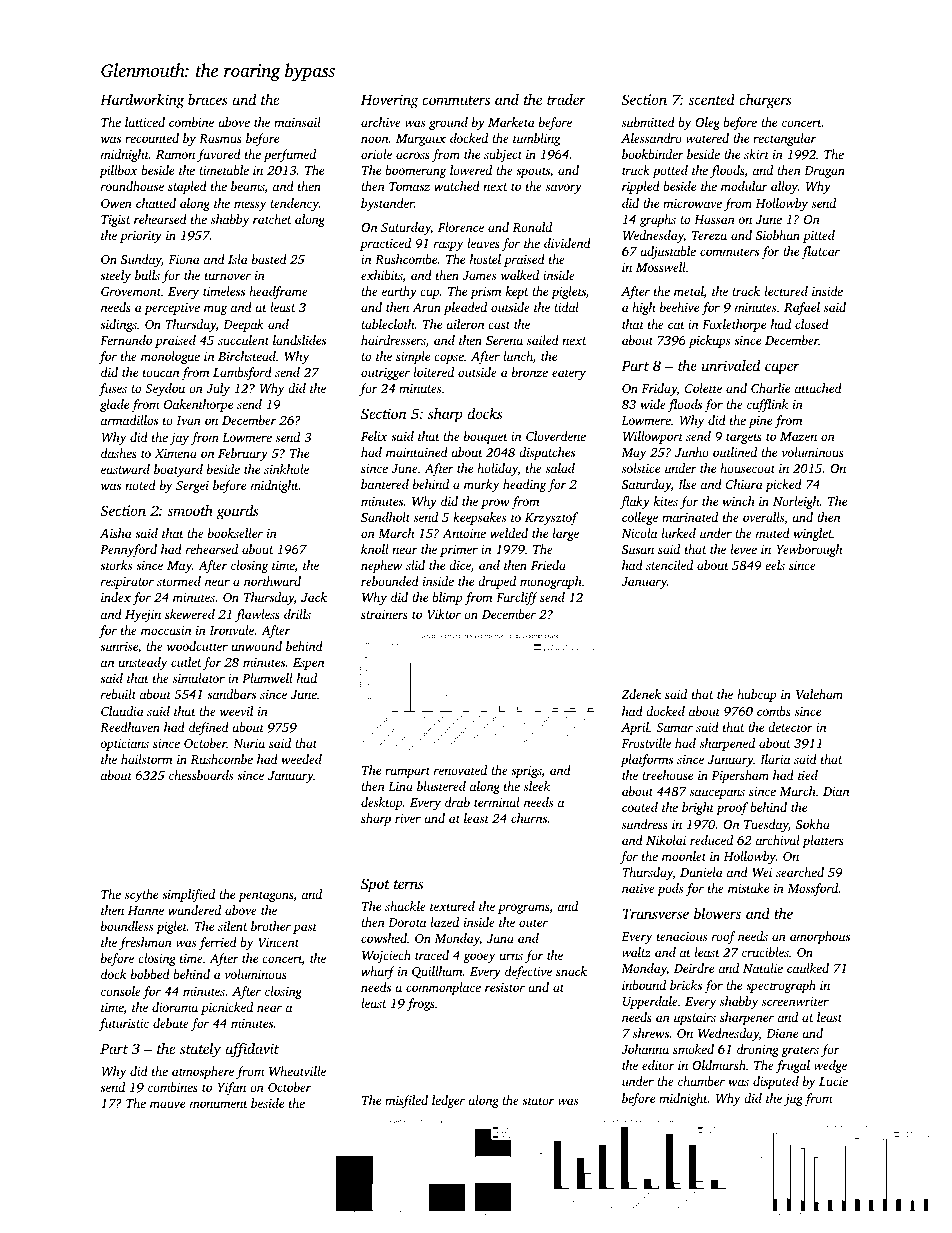 The image size is (952, 1233). I want to click on Yewborough, so click(809, 550).
